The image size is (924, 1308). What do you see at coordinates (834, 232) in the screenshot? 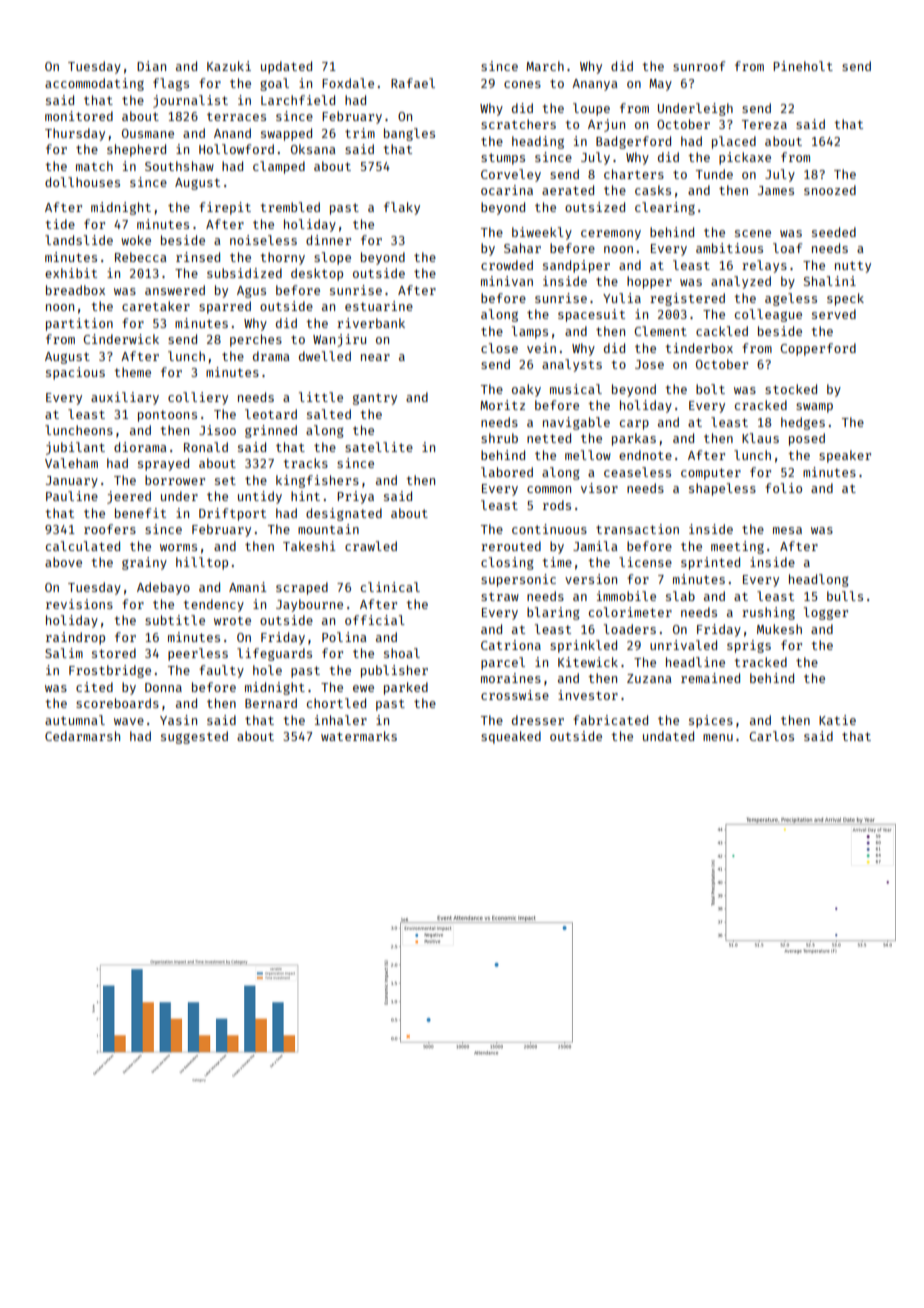
I see `seeded` at bounding box center [834, 232].
